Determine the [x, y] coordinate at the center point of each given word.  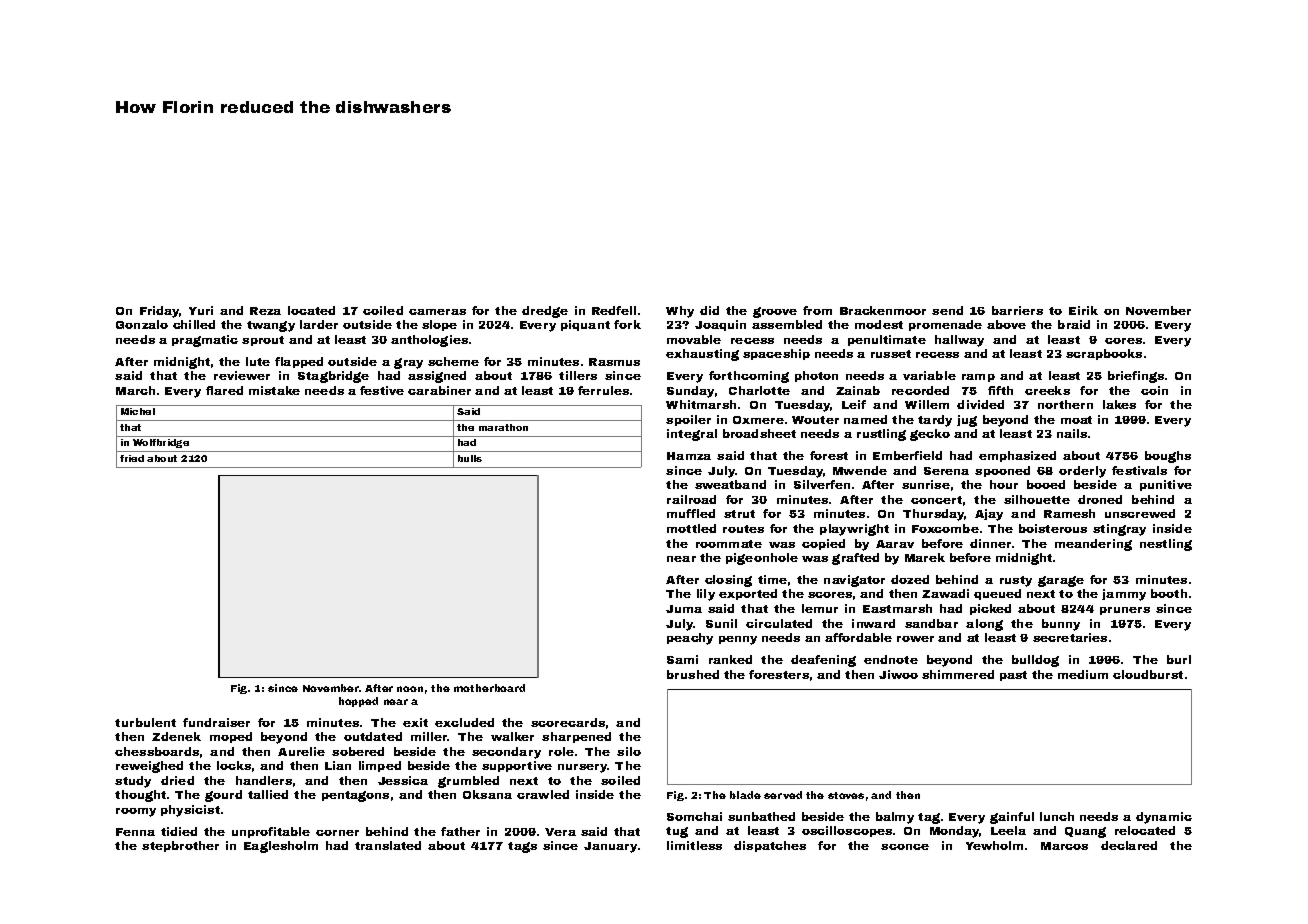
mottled [691, 528]
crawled [543, 794]
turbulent [145, 722]
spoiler [688, 420]
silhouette [1037, 499]
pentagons [355, 796]
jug [967, 421]
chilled [194, 324]
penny [738, 640]
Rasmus [614, 362]
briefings [1136, 377]
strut [739, 514]
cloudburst [1148, 674]
